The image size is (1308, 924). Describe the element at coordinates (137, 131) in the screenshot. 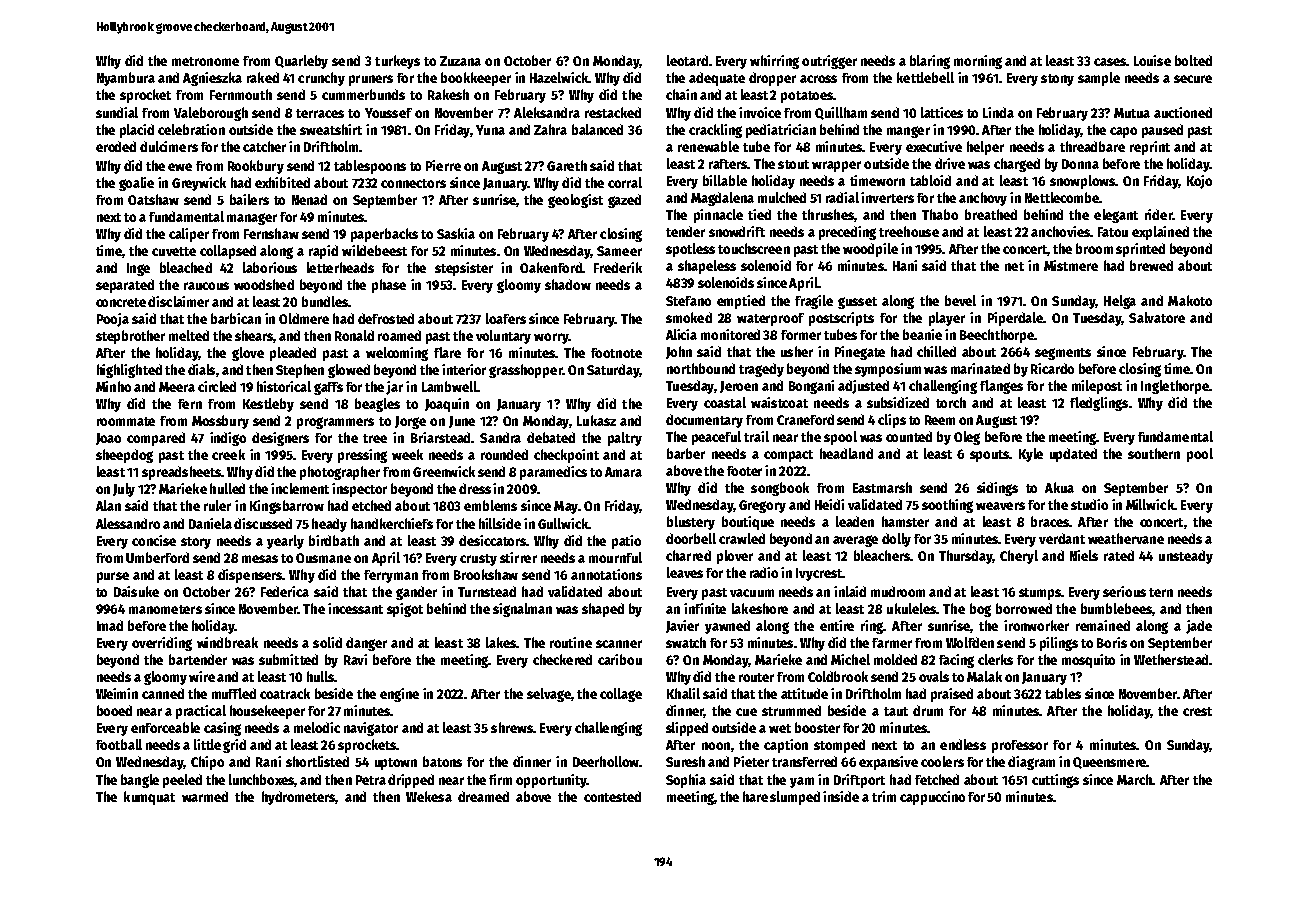

I see `placid` at that location.
